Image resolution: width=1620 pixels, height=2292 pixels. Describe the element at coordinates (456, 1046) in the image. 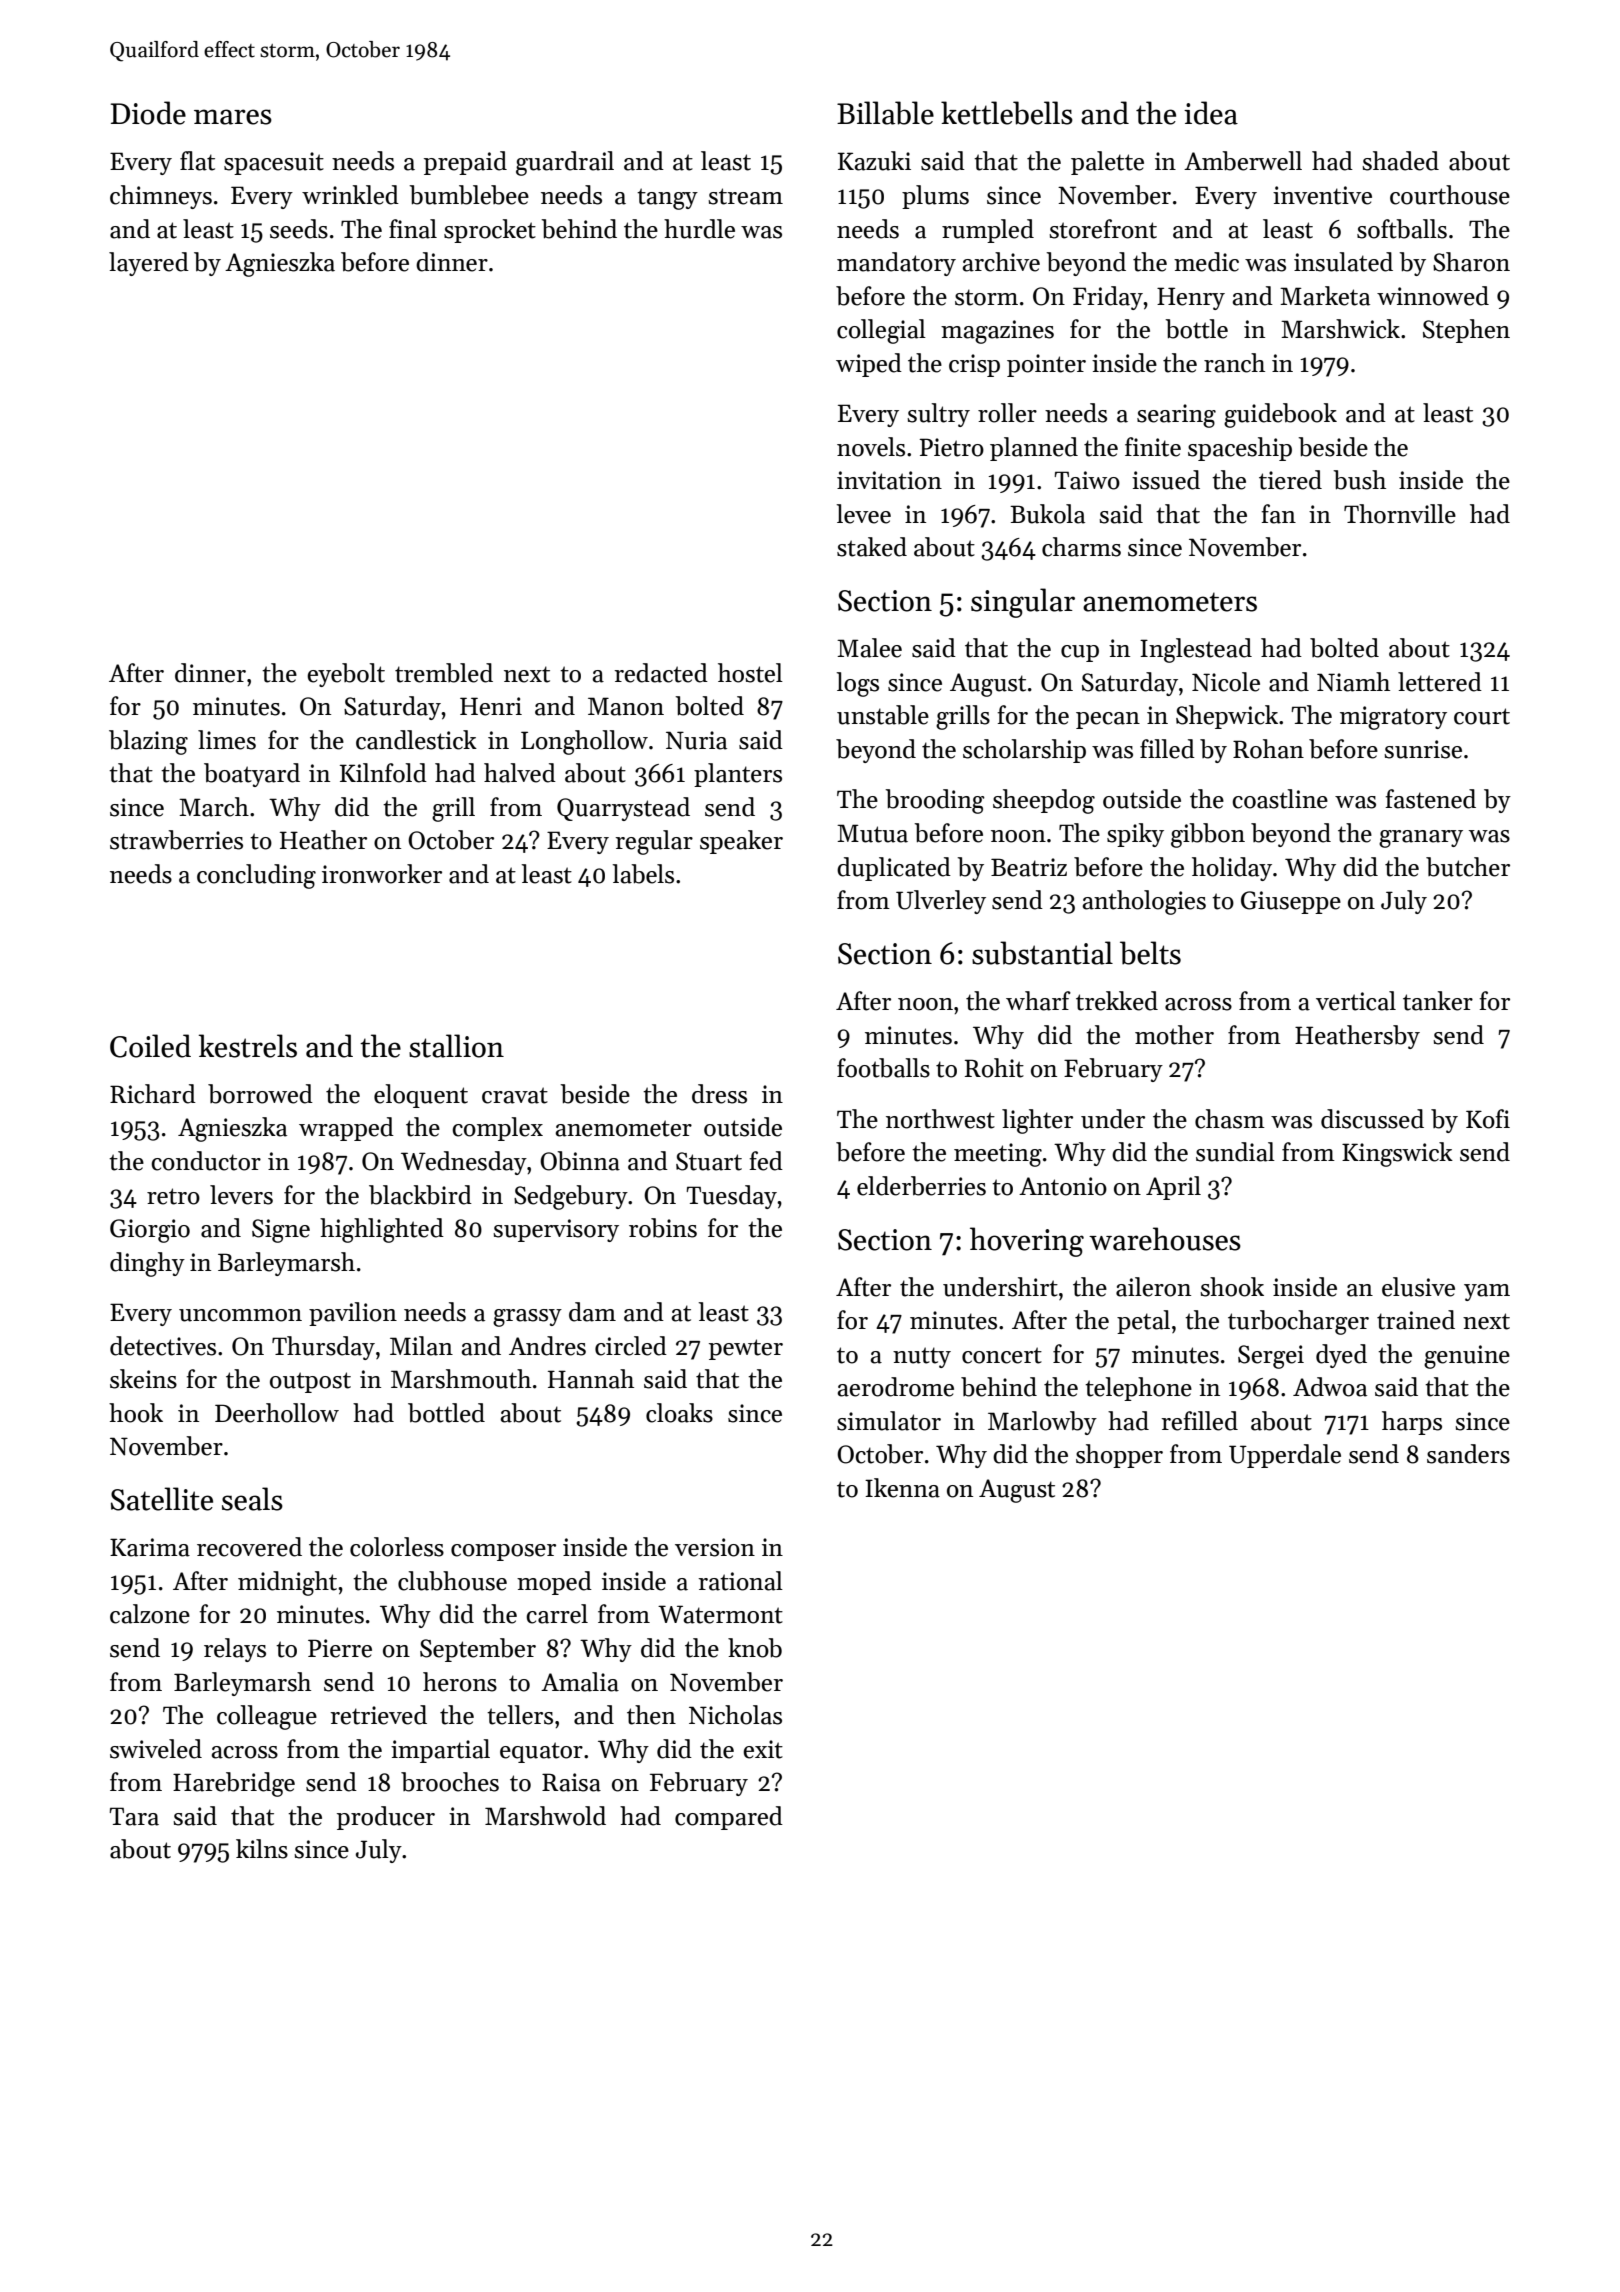

I see `stallion` at that location.
